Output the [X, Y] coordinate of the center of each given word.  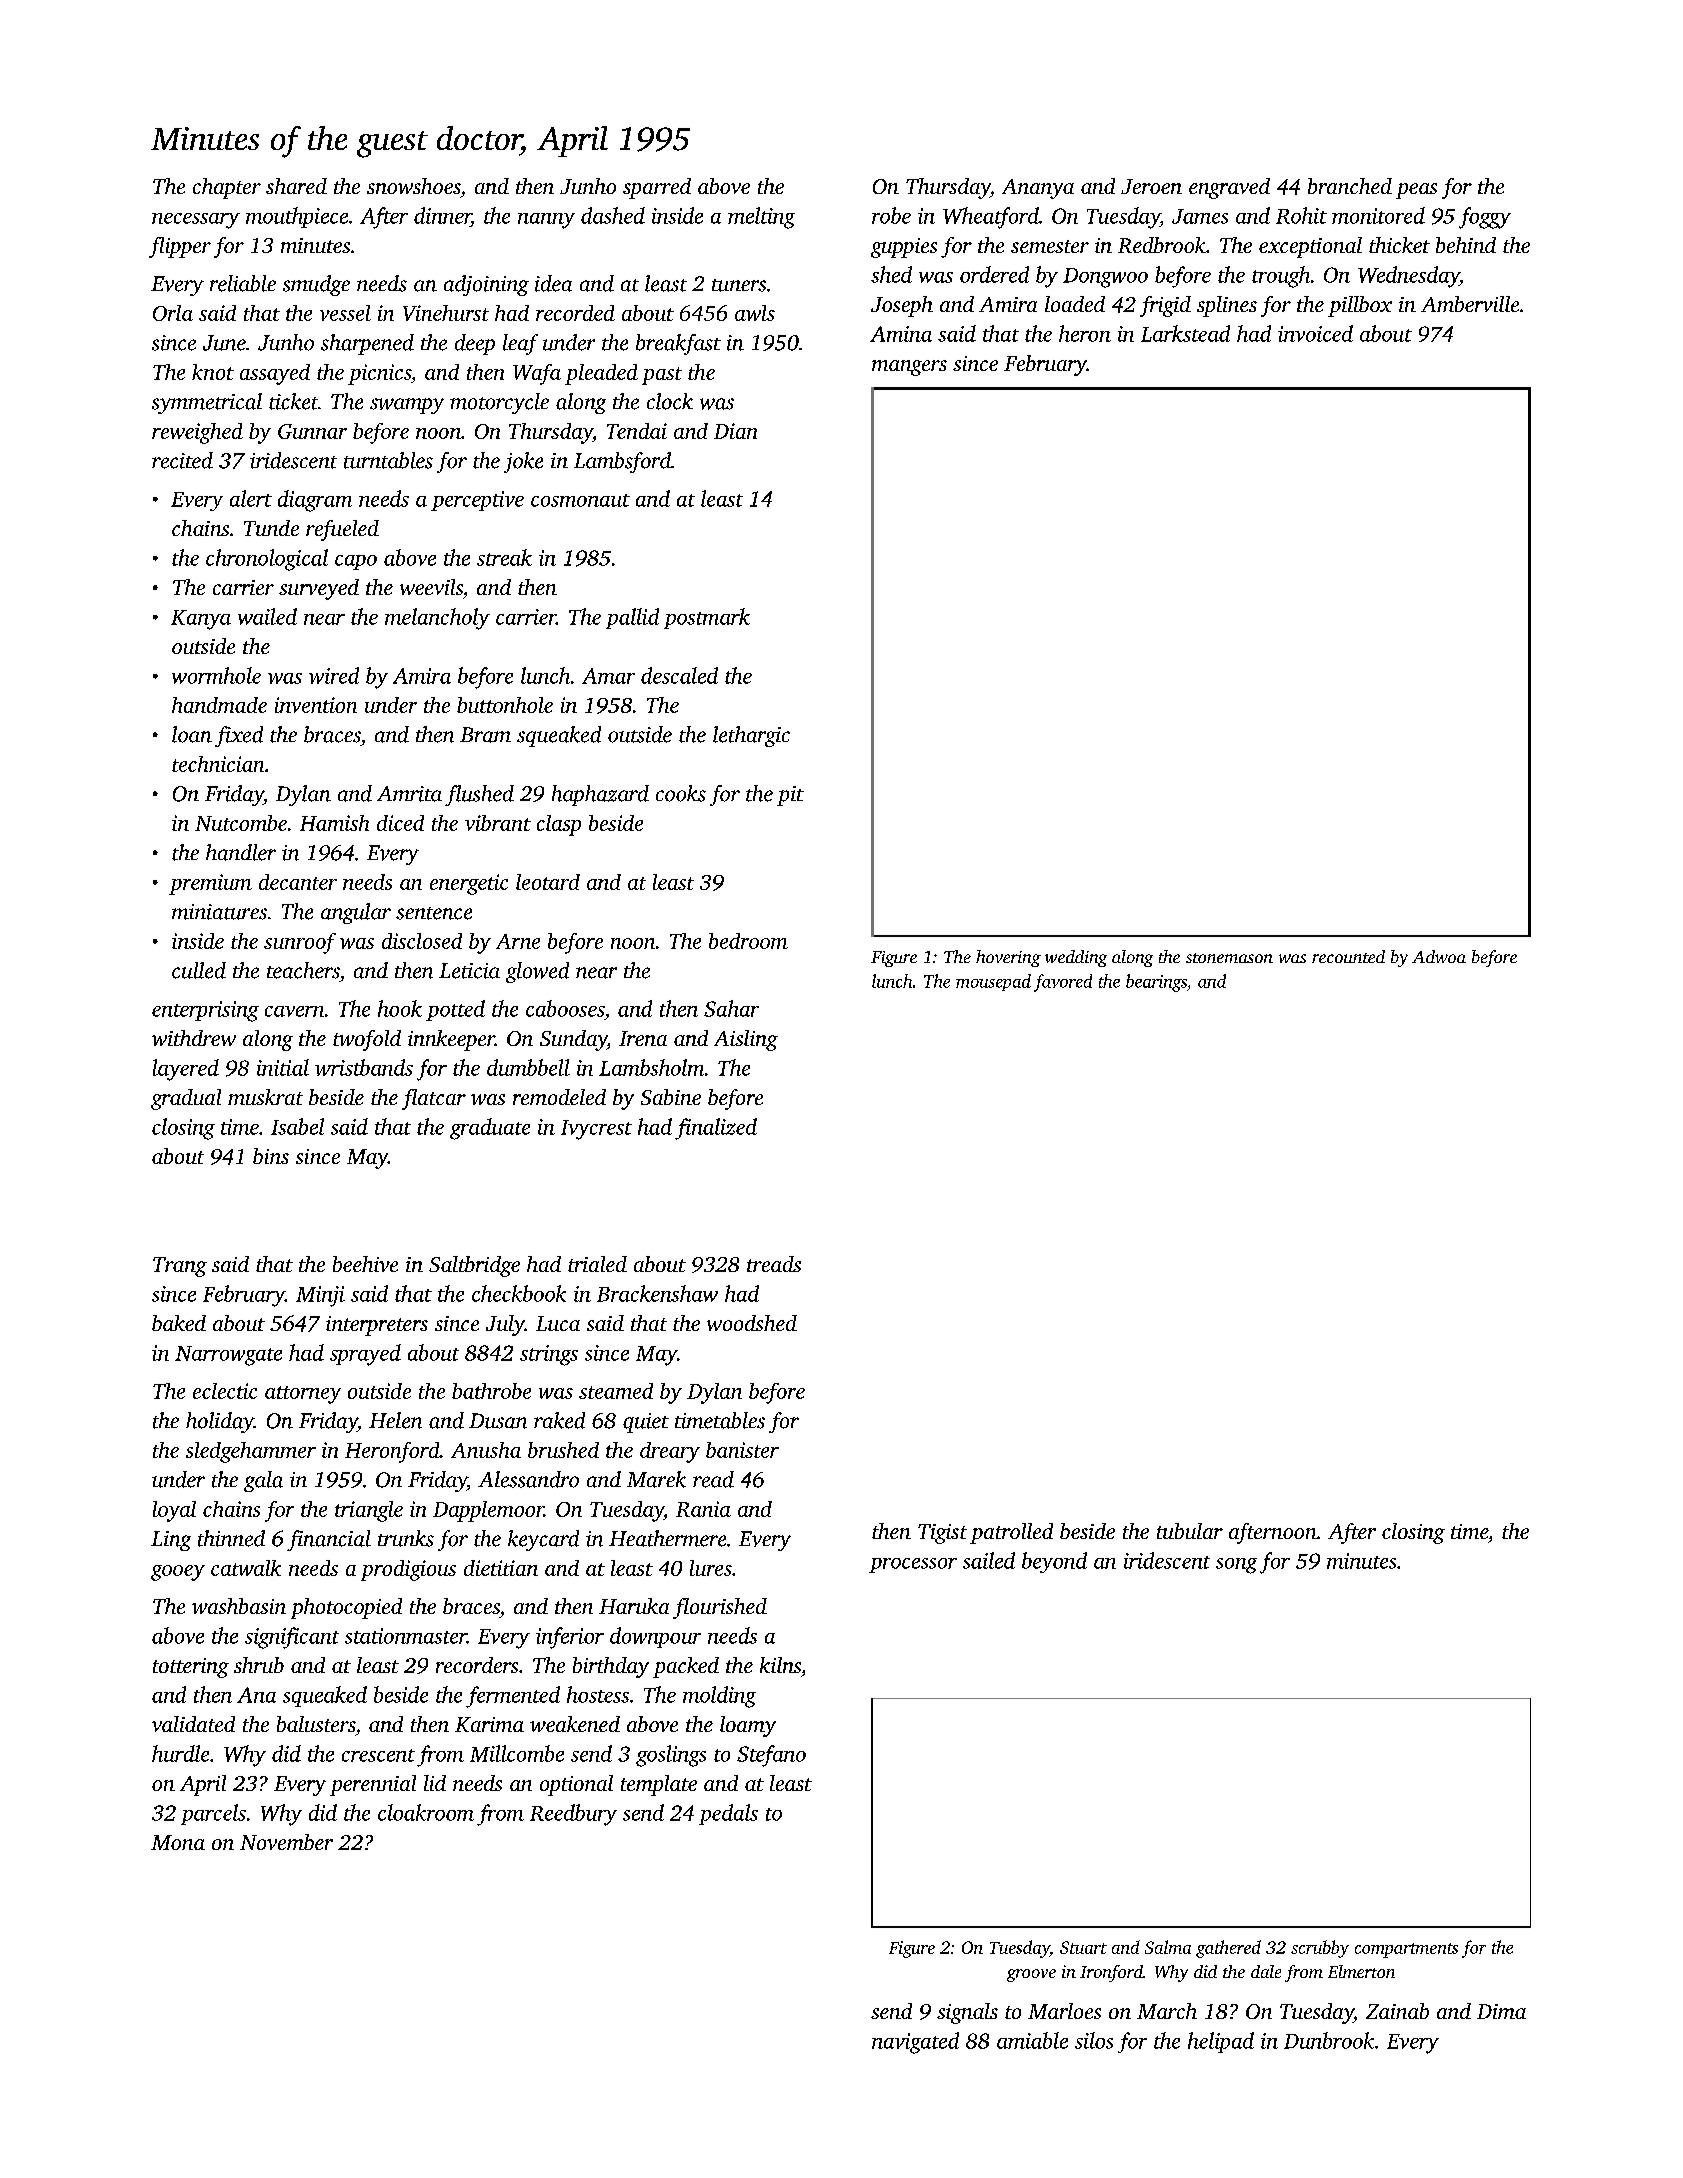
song [1236, 1566]
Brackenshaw [657, 1293]
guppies [904, 248]
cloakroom [426, 1812]
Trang [180, 1267]
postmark [707, 618]
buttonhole [505, 705]
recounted [1348, 956]
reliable [243, 283]
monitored [1378, 215]
